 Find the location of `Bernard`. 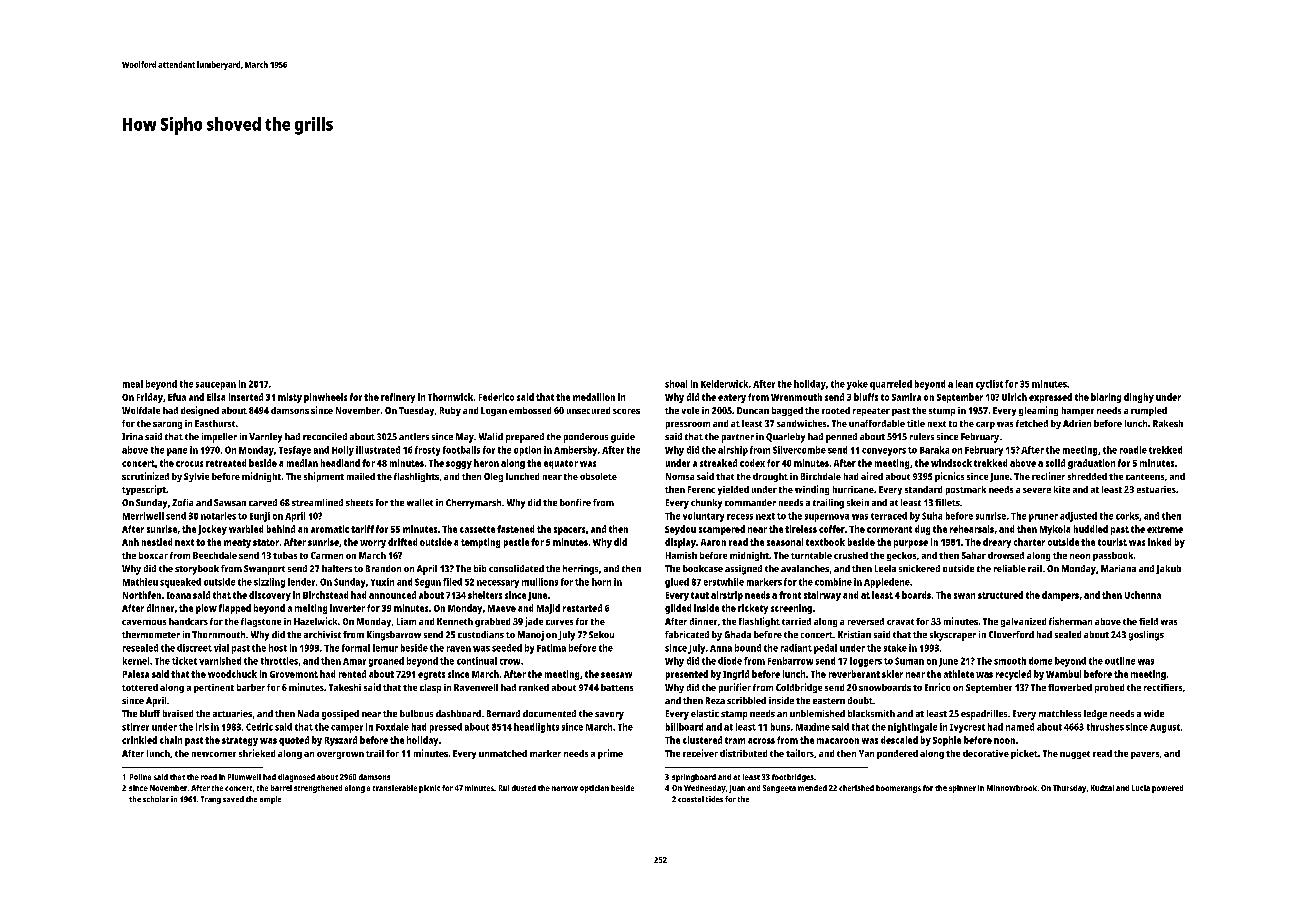

Bernard is located at coordinates (503, 713).
